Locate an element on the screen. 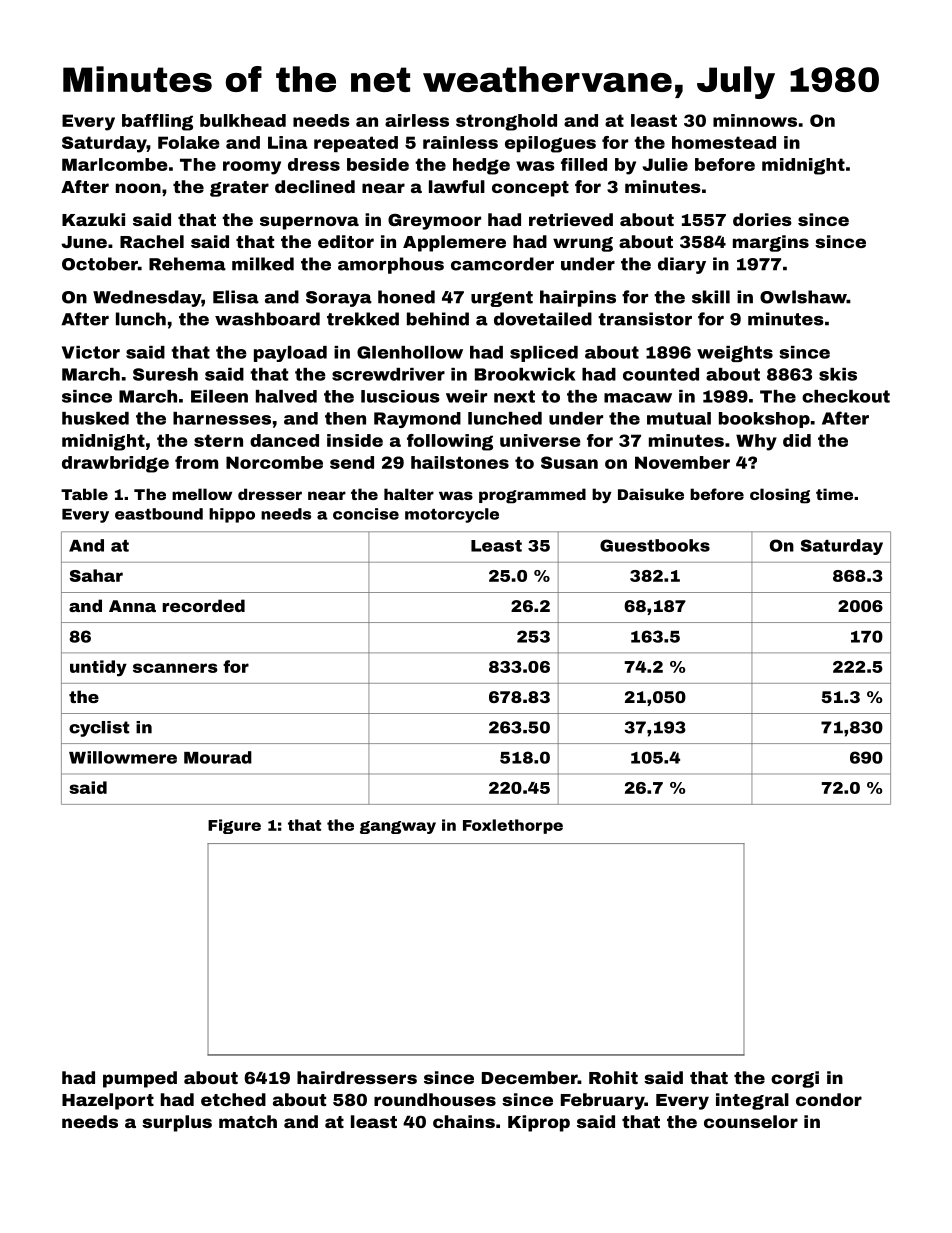 The image size is (952, 1233). gangway is located at coordinates (398, 827).
